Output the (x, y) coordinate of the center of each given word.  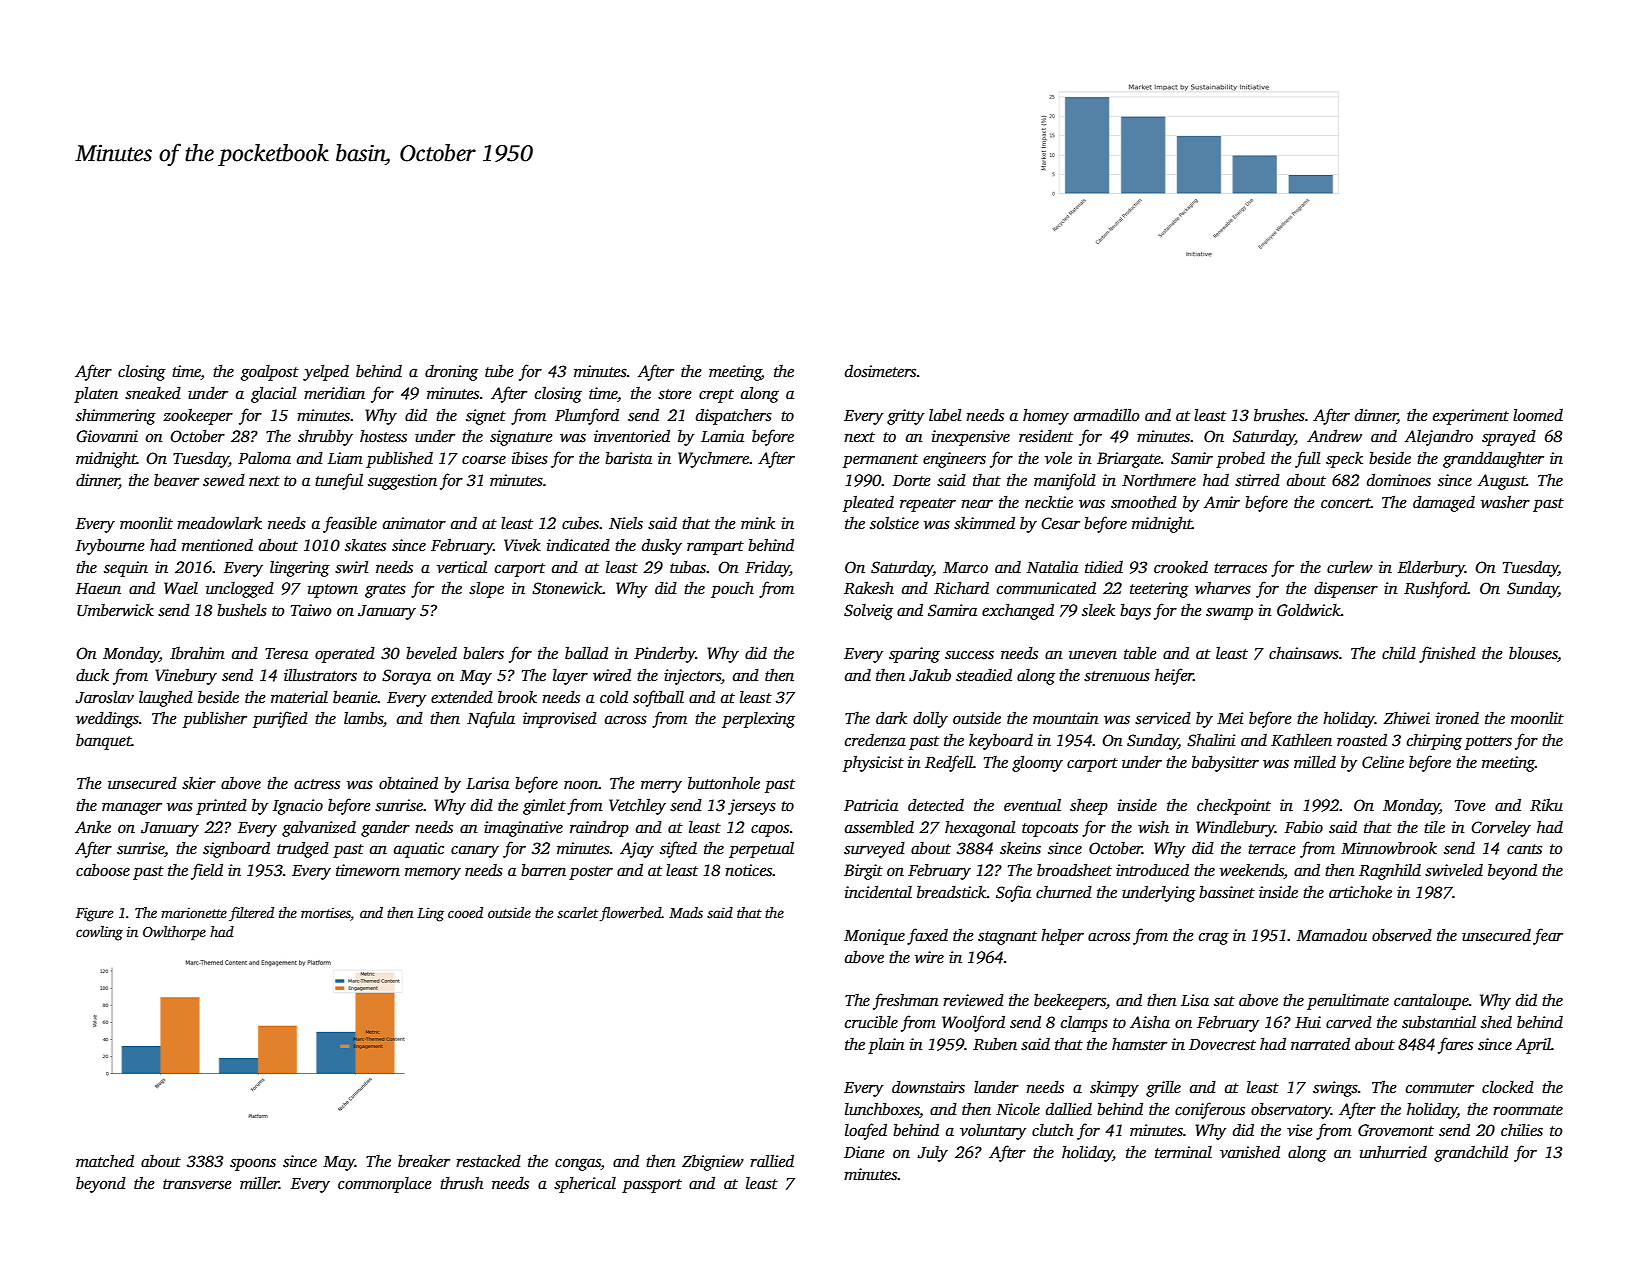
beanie (355, 697)
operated (345, 655)
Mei (1230, 718)
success (969, 655)
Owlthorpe (174, 933)
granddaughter (1493, 459)
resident (1046, 436)
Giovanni (107, 436)
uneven (1093, 655)
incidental (878, 892)
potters (1488, 743)
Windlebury (1235, 828)
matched (105, 1161)
